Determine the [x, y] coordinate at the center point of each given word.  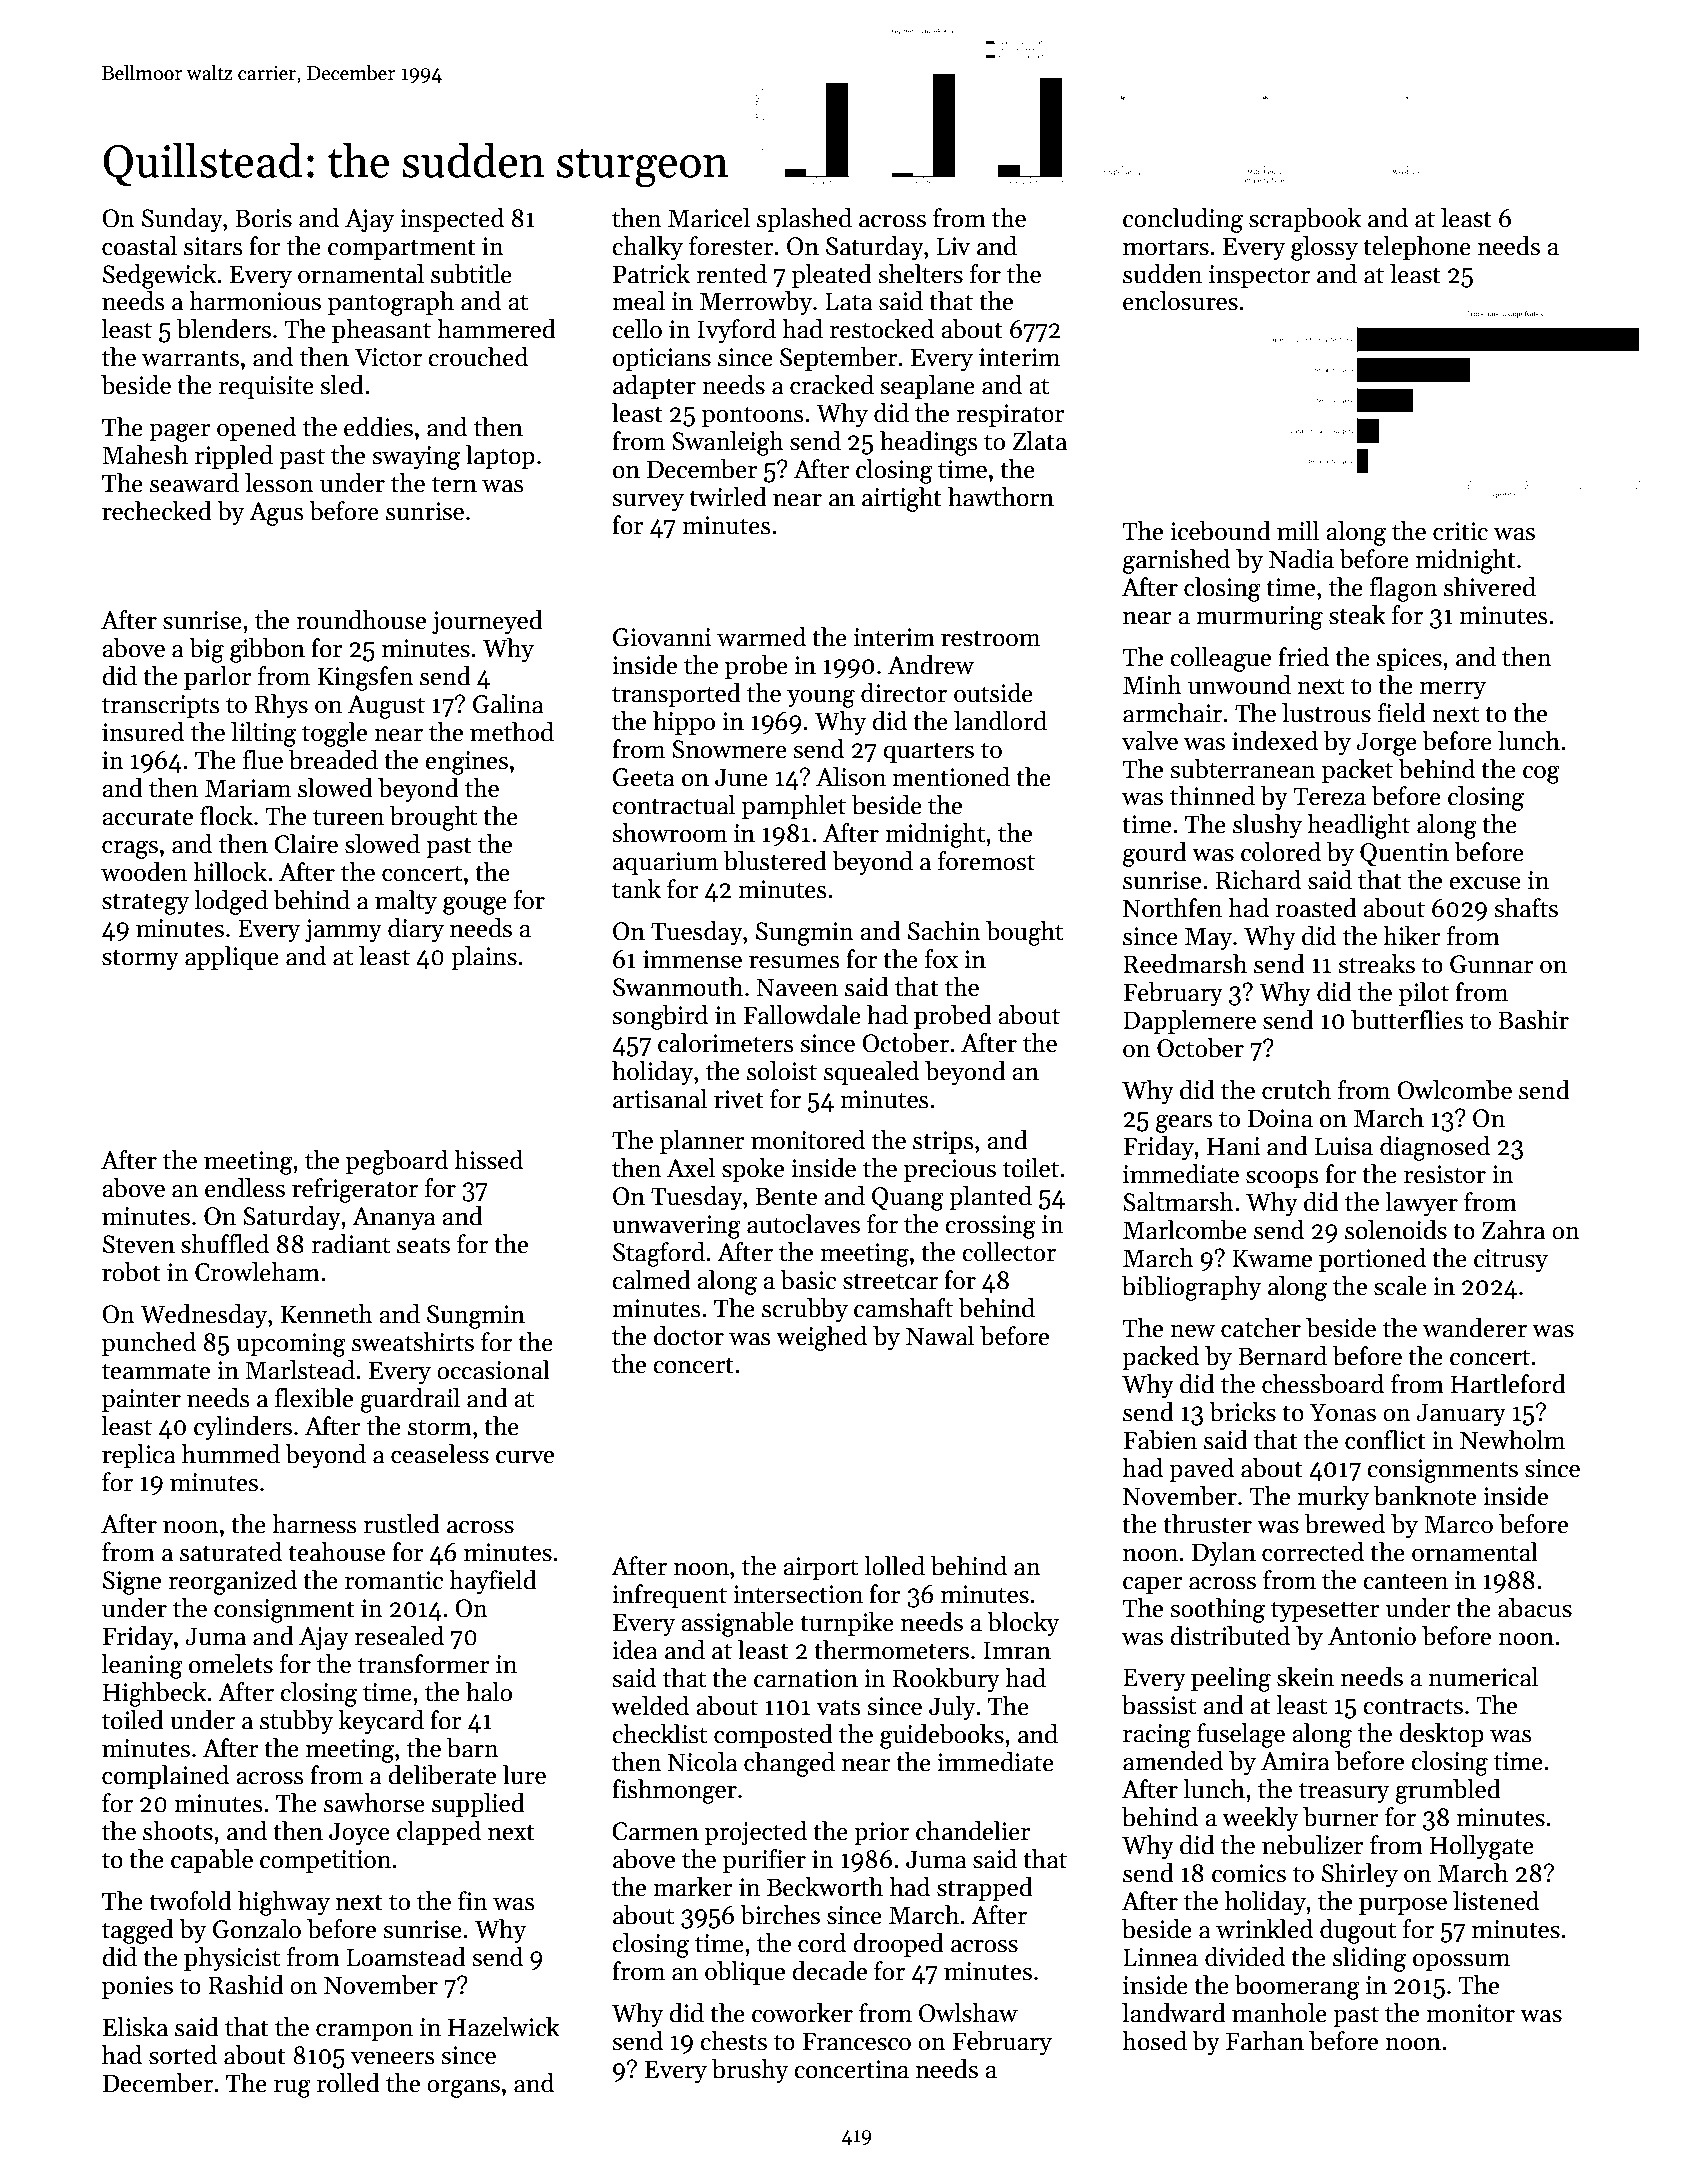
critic [1460, 531]
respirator [1010, 415]
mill [1298, 530]
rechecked [157, 511]
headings [929, 443]
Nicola [703, 1762]
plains [484, 958]
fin [473, 1900]
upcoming [291, 1345]
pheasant [381, 331]
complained [165, 1777]
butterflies [1407, 1020]
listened [1496, 1901]
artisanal [660, 1099]
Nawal [940, 1336]
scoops [1282, 1179]
